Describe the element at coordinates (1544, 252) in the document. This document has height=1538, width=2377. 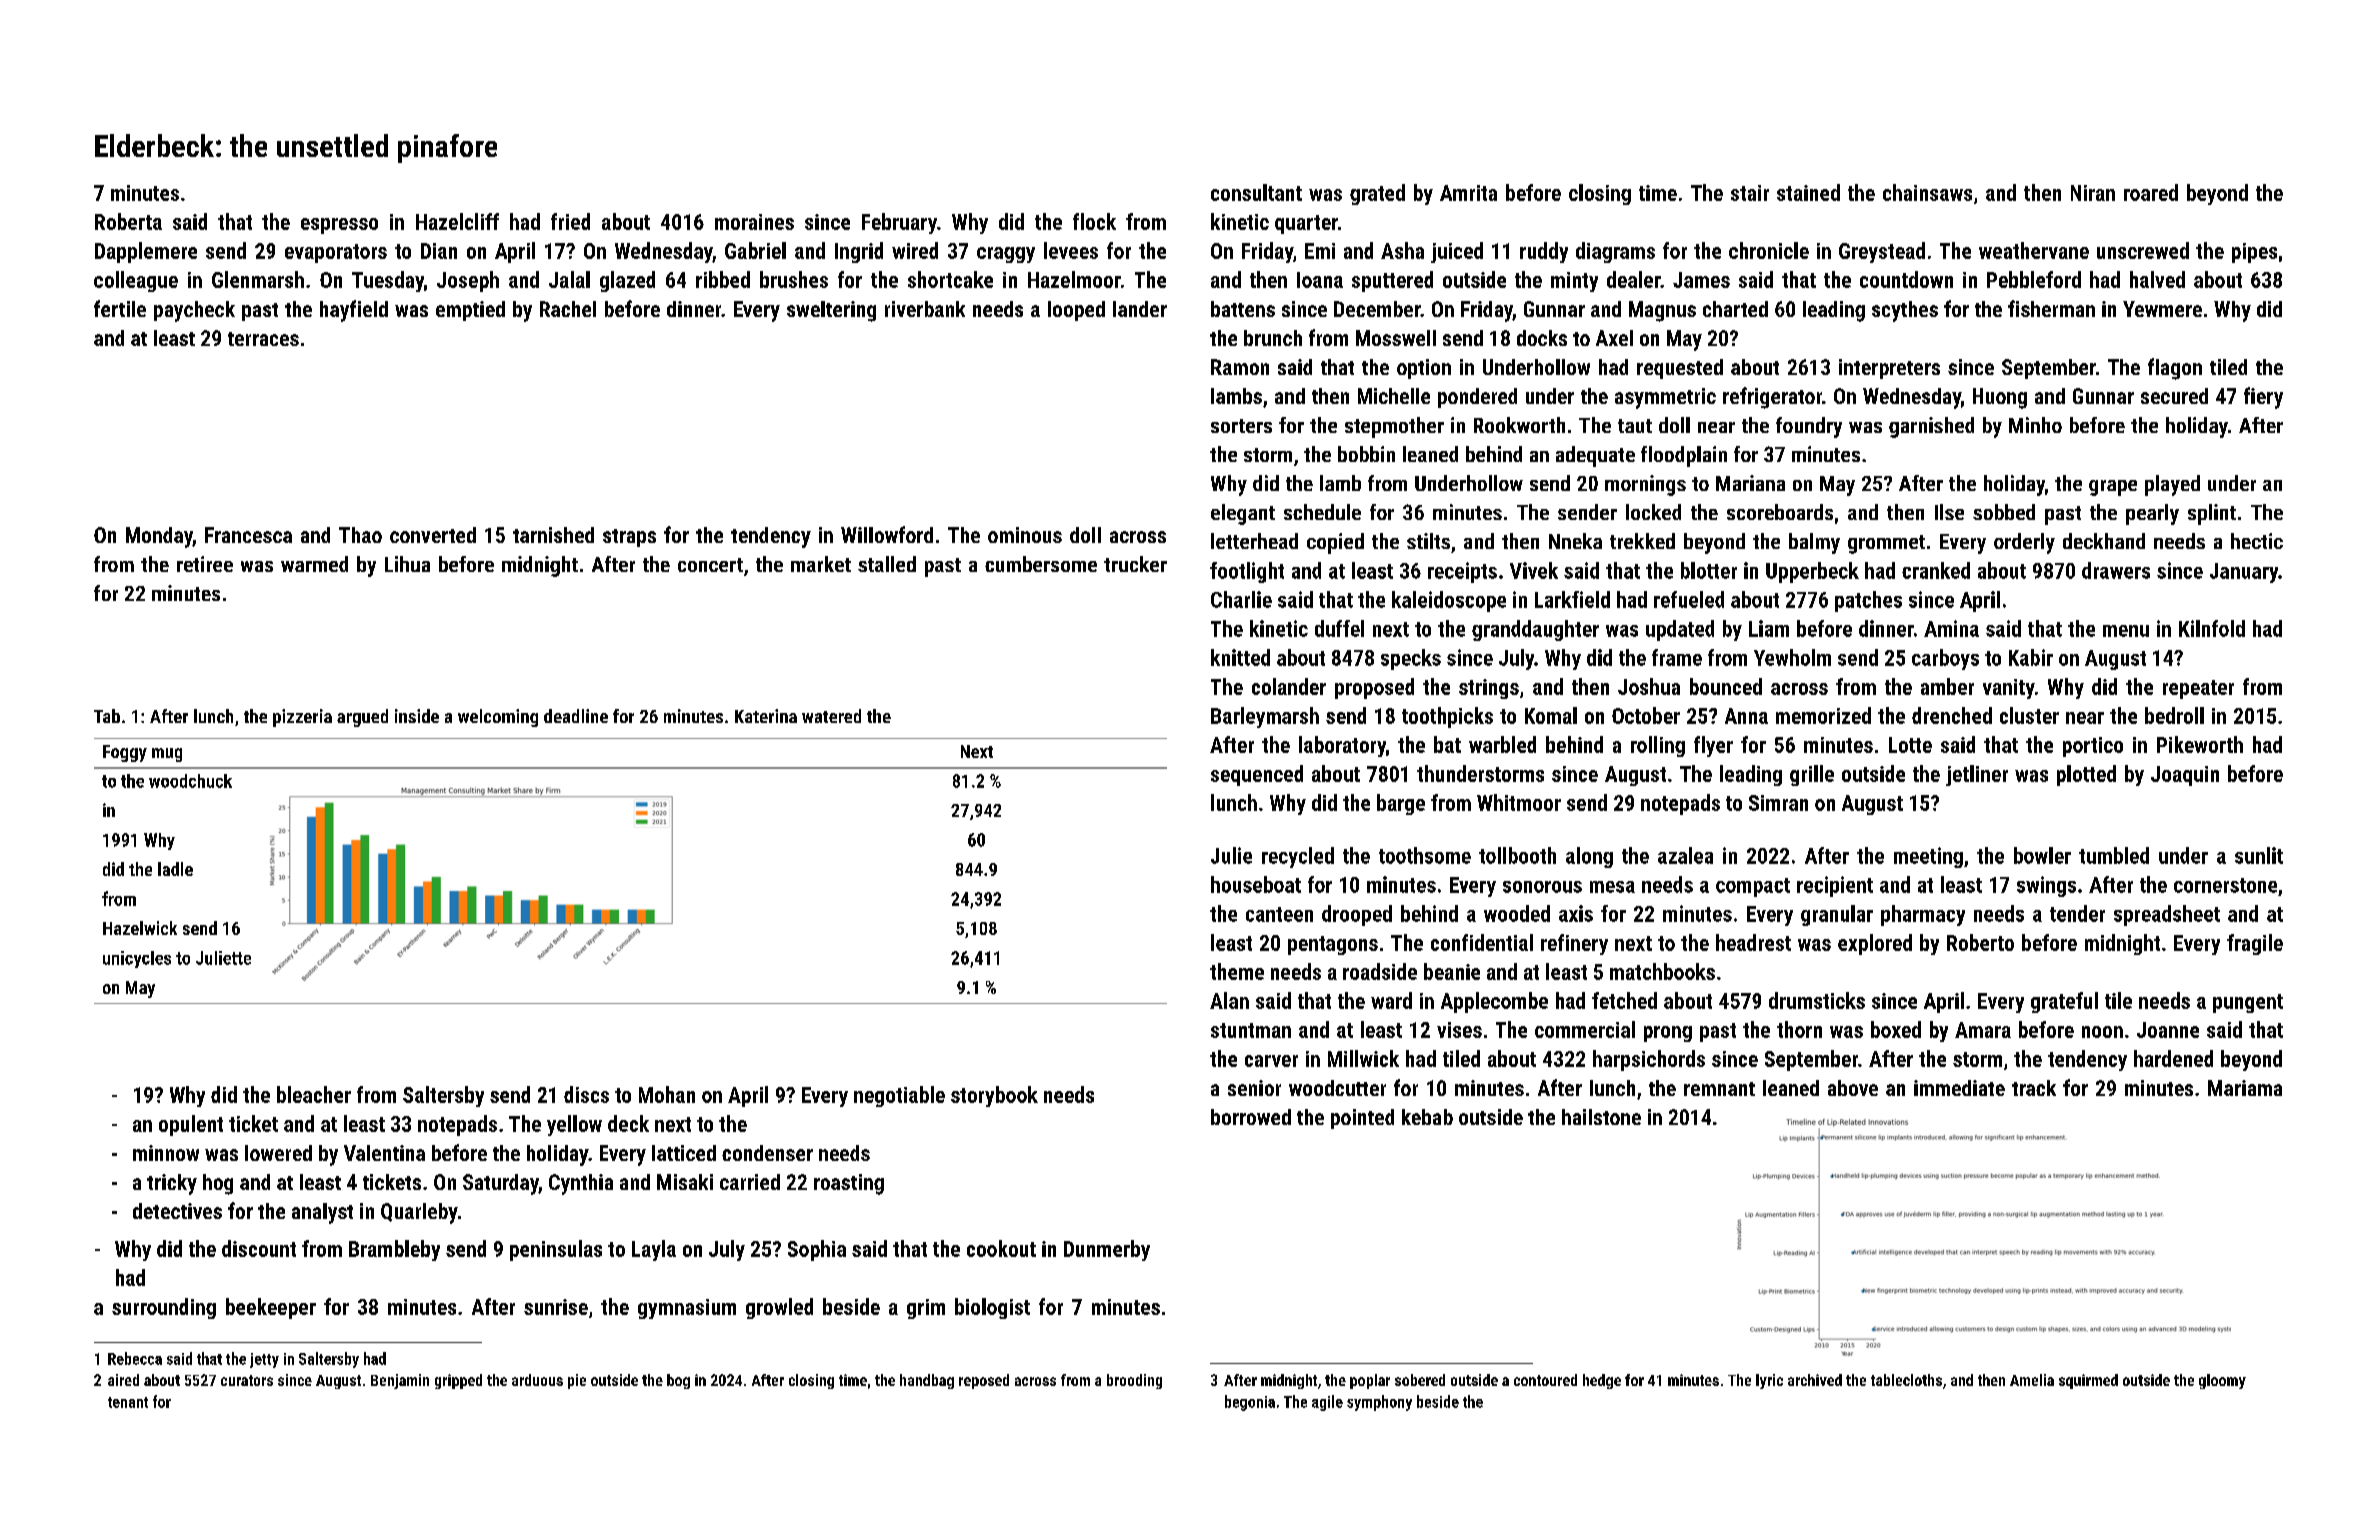
I see `ruddy` at that location.
